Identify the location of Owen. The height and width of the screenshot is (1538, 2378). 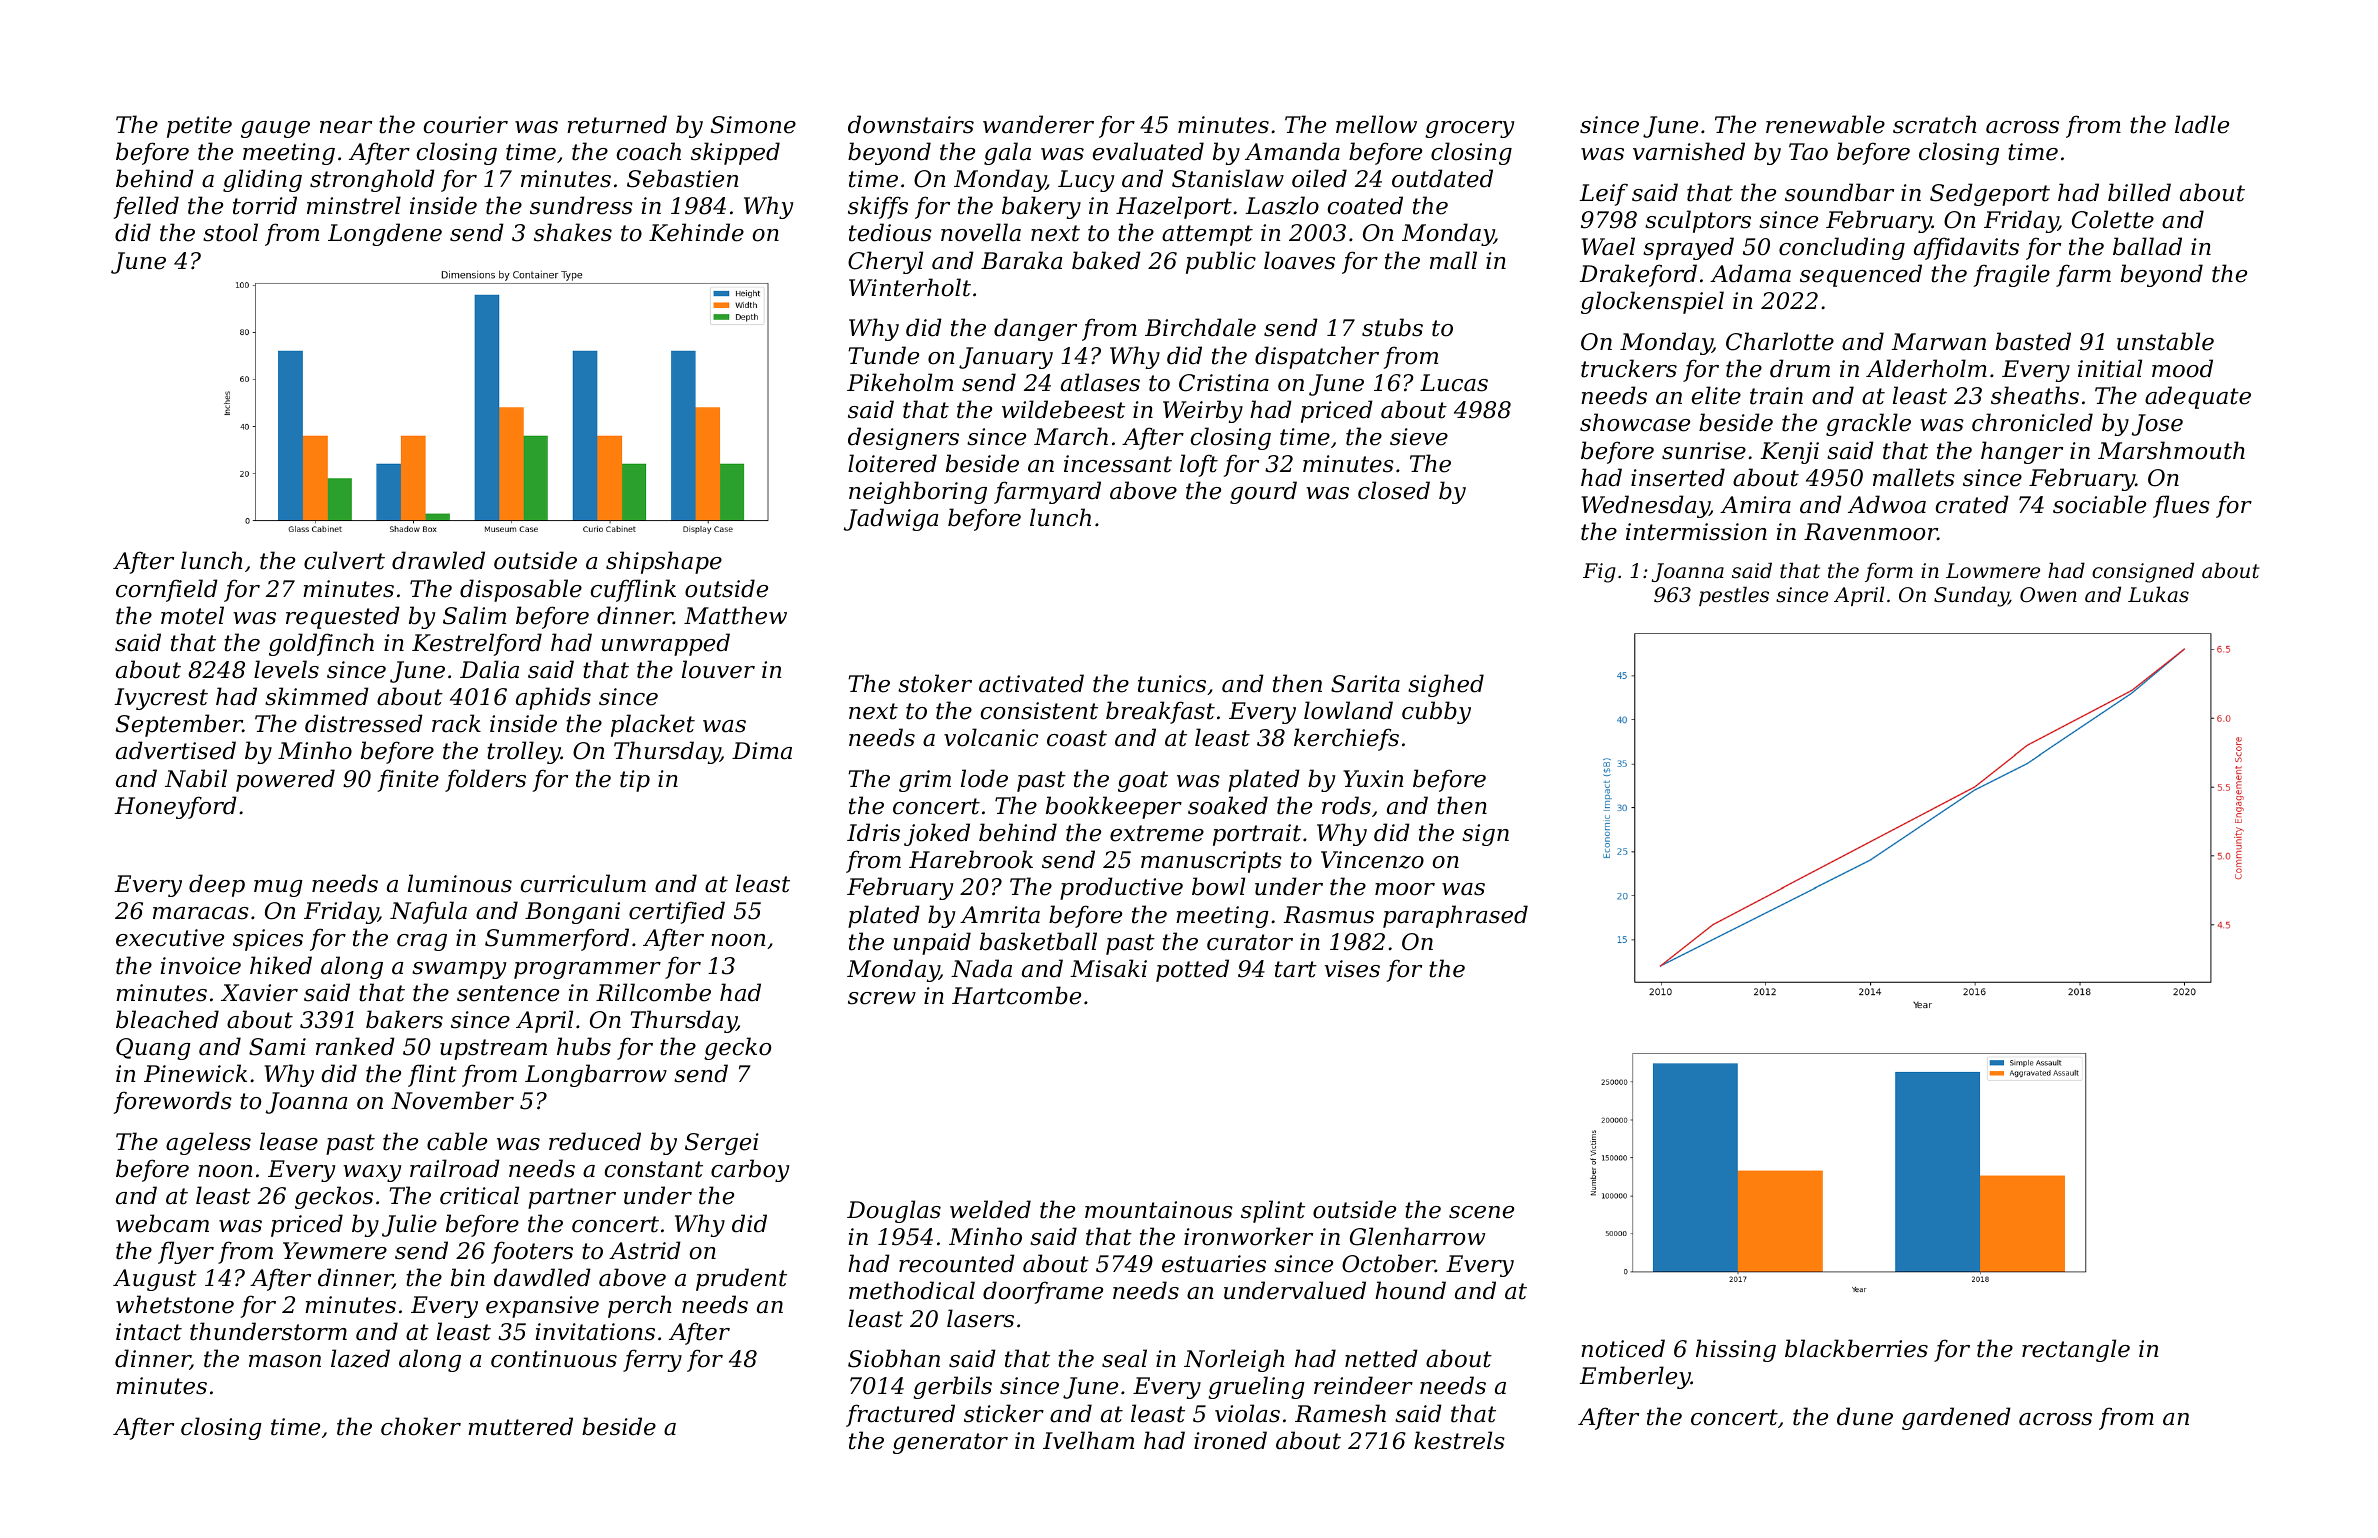
(2048, 595).
